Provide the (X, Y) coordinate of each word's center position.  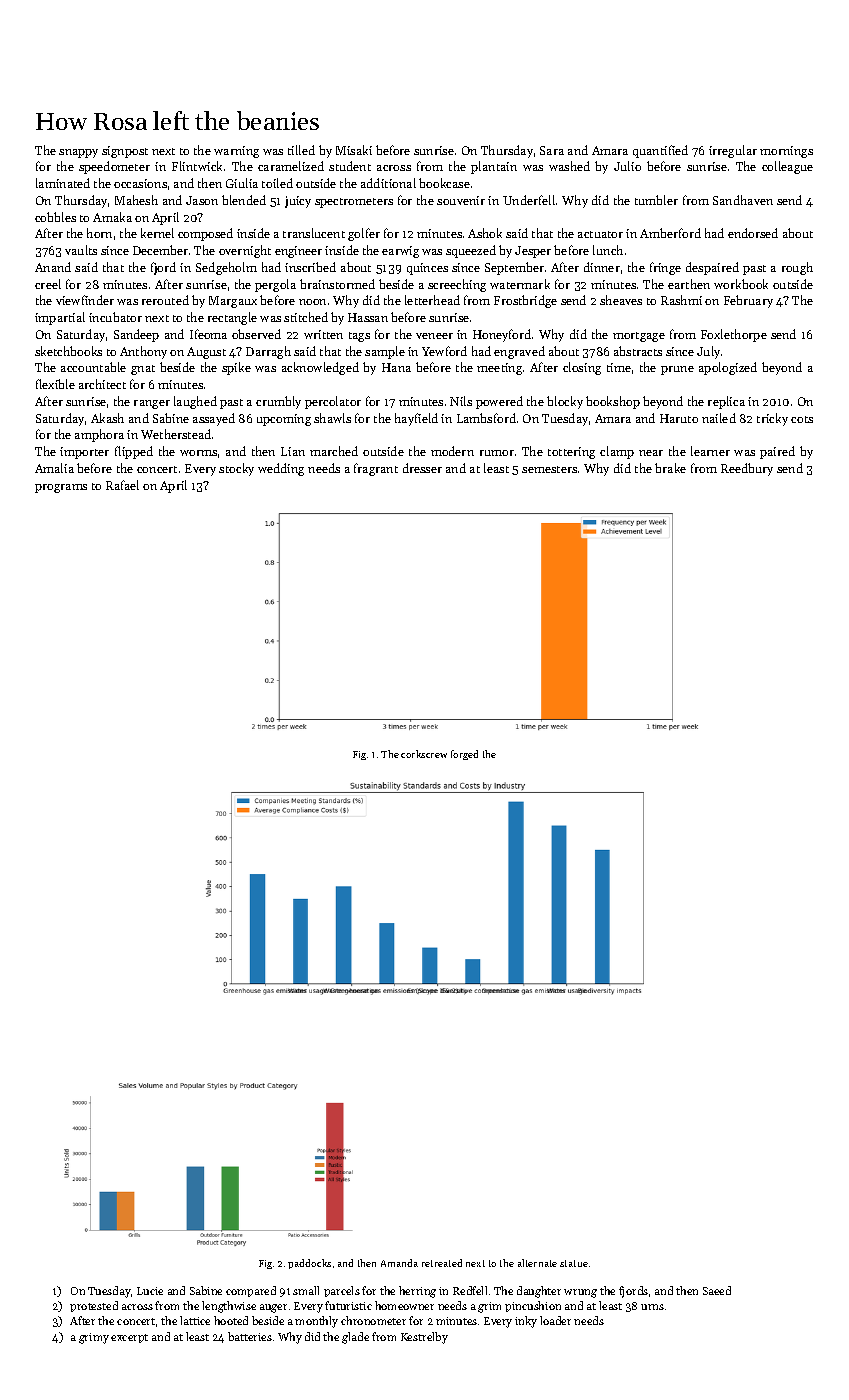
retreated (442, 1263)
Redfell (470, 1290)
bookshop (613, 402)
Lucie (150, 1291)
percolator (333, 402)
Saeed (717, 1290)
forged (464, 755)
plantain (494, 167)
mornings (786, 152)
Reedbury (747, 469)
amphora (99, 435)
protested (94, 1306)
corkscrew (424, 754)
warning (236, 152)
